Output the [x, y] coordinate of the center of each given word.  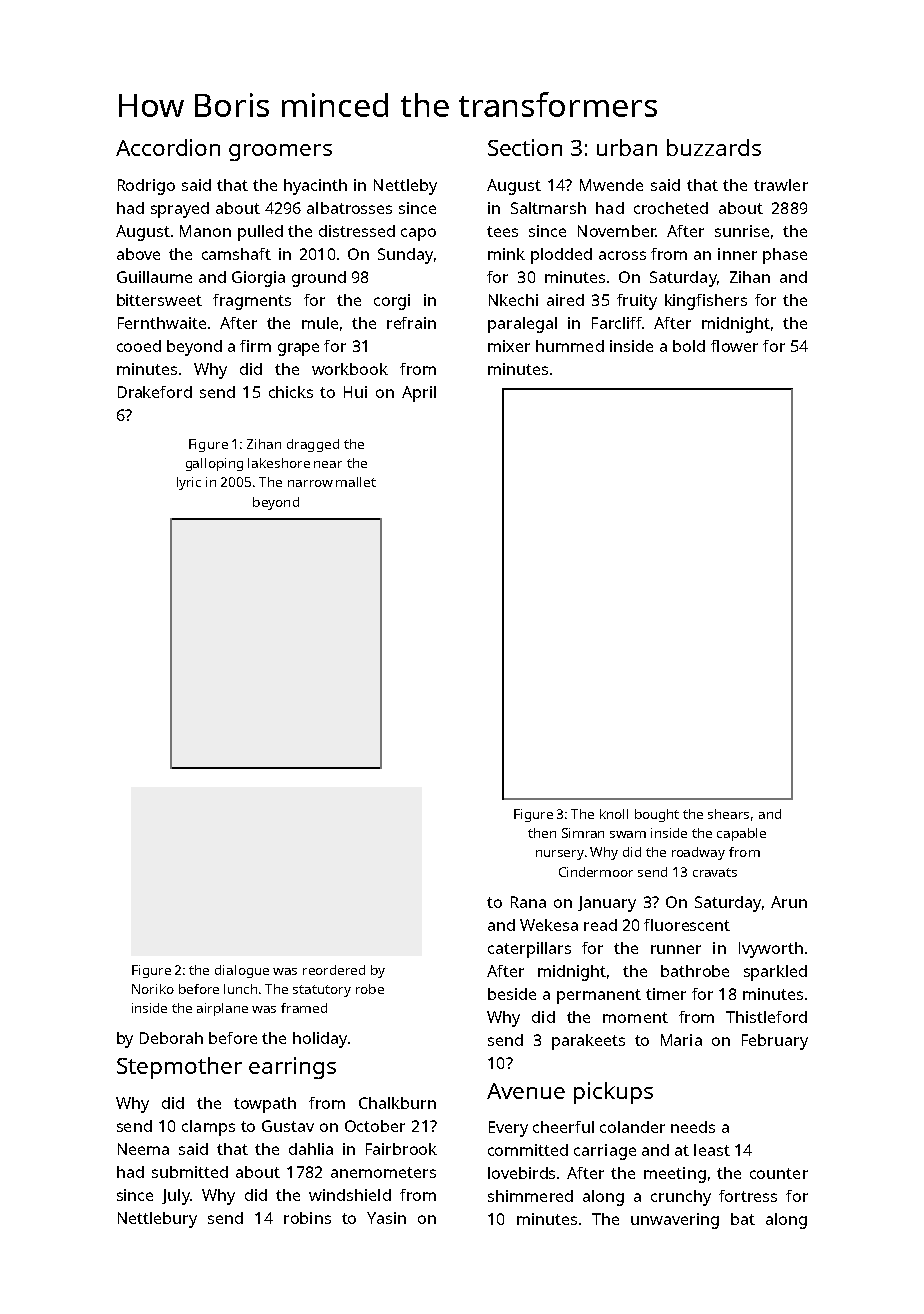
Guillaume [154, 277]
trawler [781, 185]
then [542, 833]
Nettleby [405, 187]
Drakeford [155, 392]
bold [689, 346]
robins [307, 1218]
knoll [614, 814]
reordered [334, 970]
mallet [356, 482]
